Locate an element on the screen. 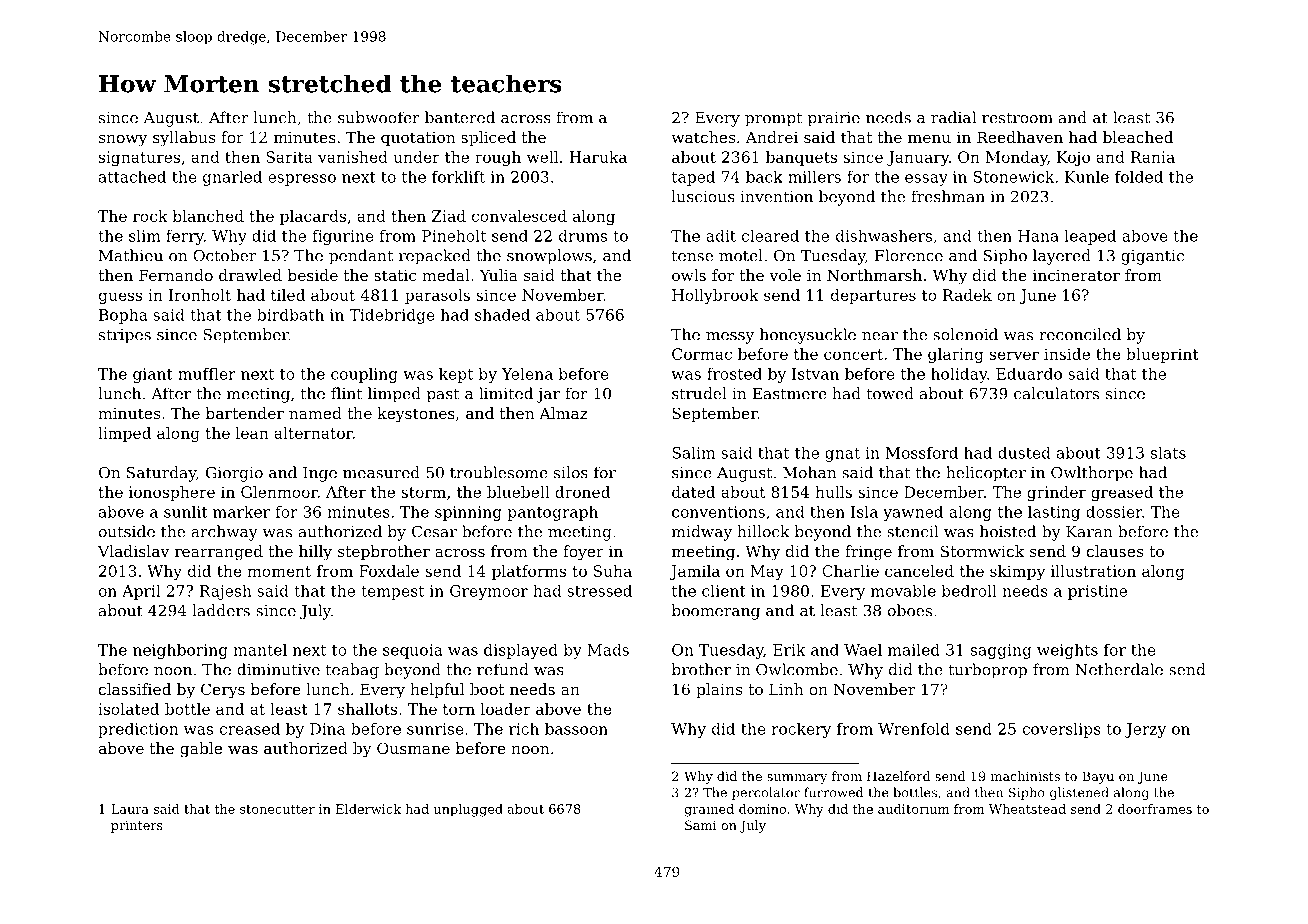  prairie is located at coordinates (834, 119).
